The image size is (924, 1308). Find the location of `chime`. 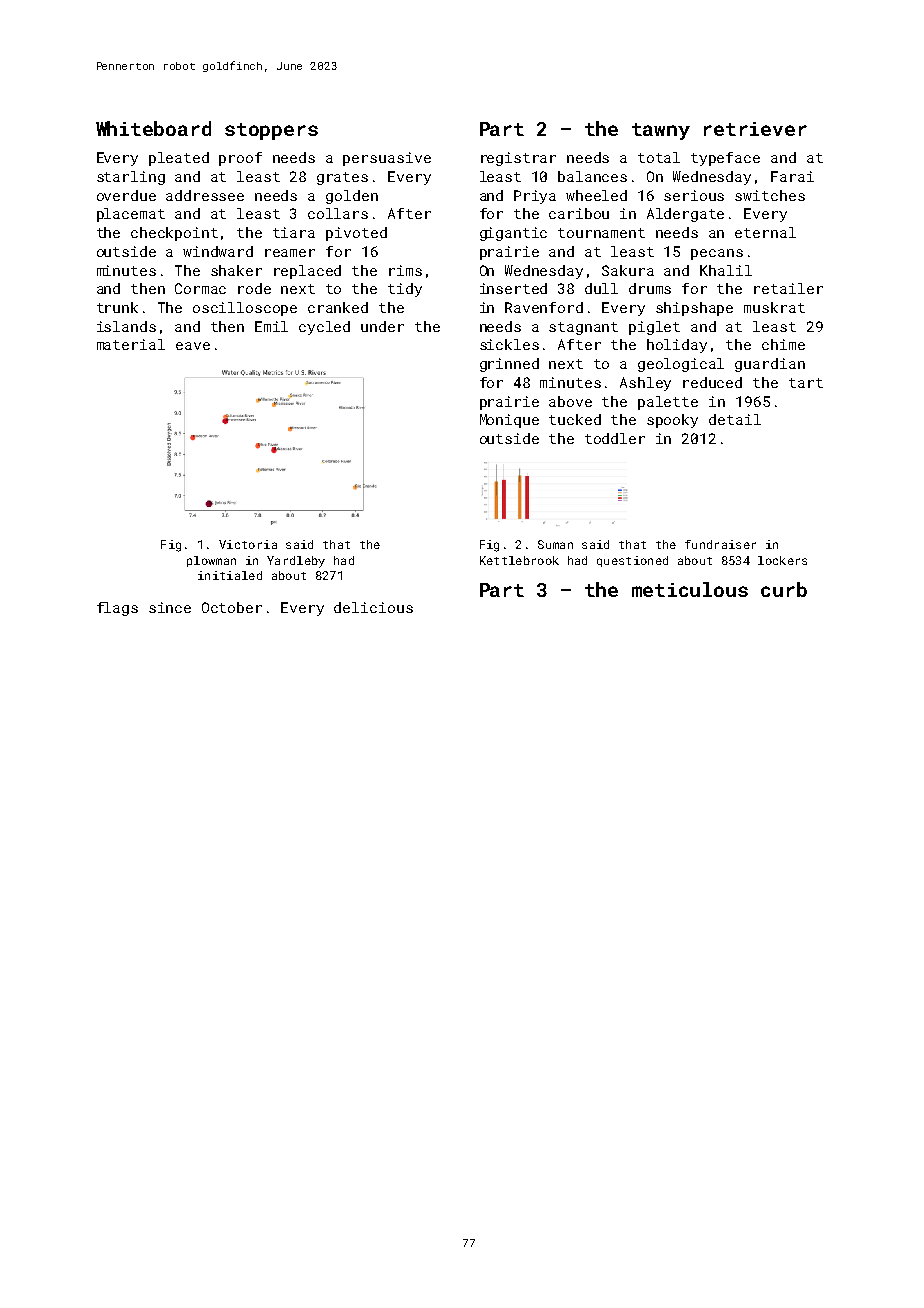

chime is located at coordinates (783, 344).
